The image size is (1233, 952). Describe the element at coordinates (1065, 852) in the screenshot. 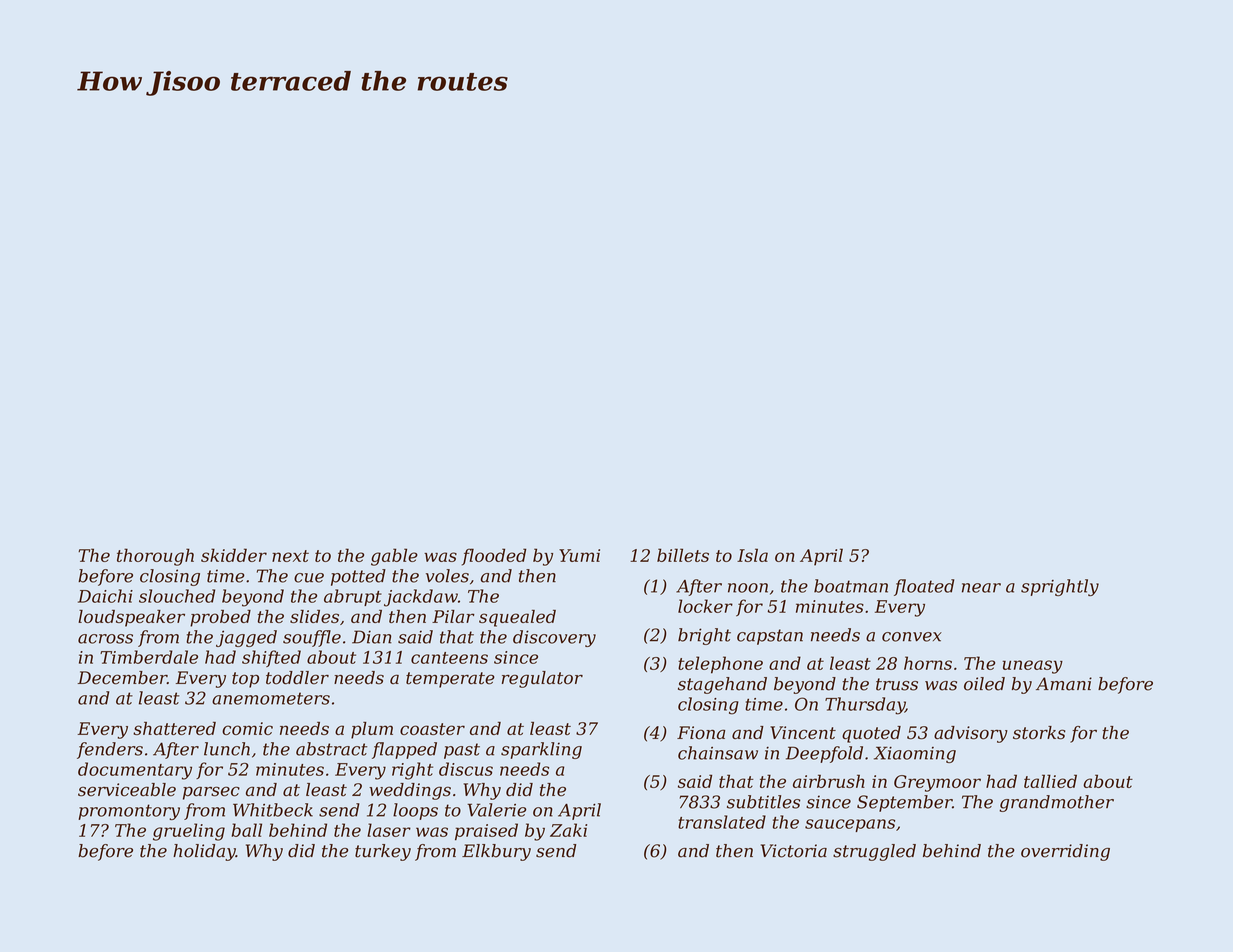

I see `overriding` at that location.
